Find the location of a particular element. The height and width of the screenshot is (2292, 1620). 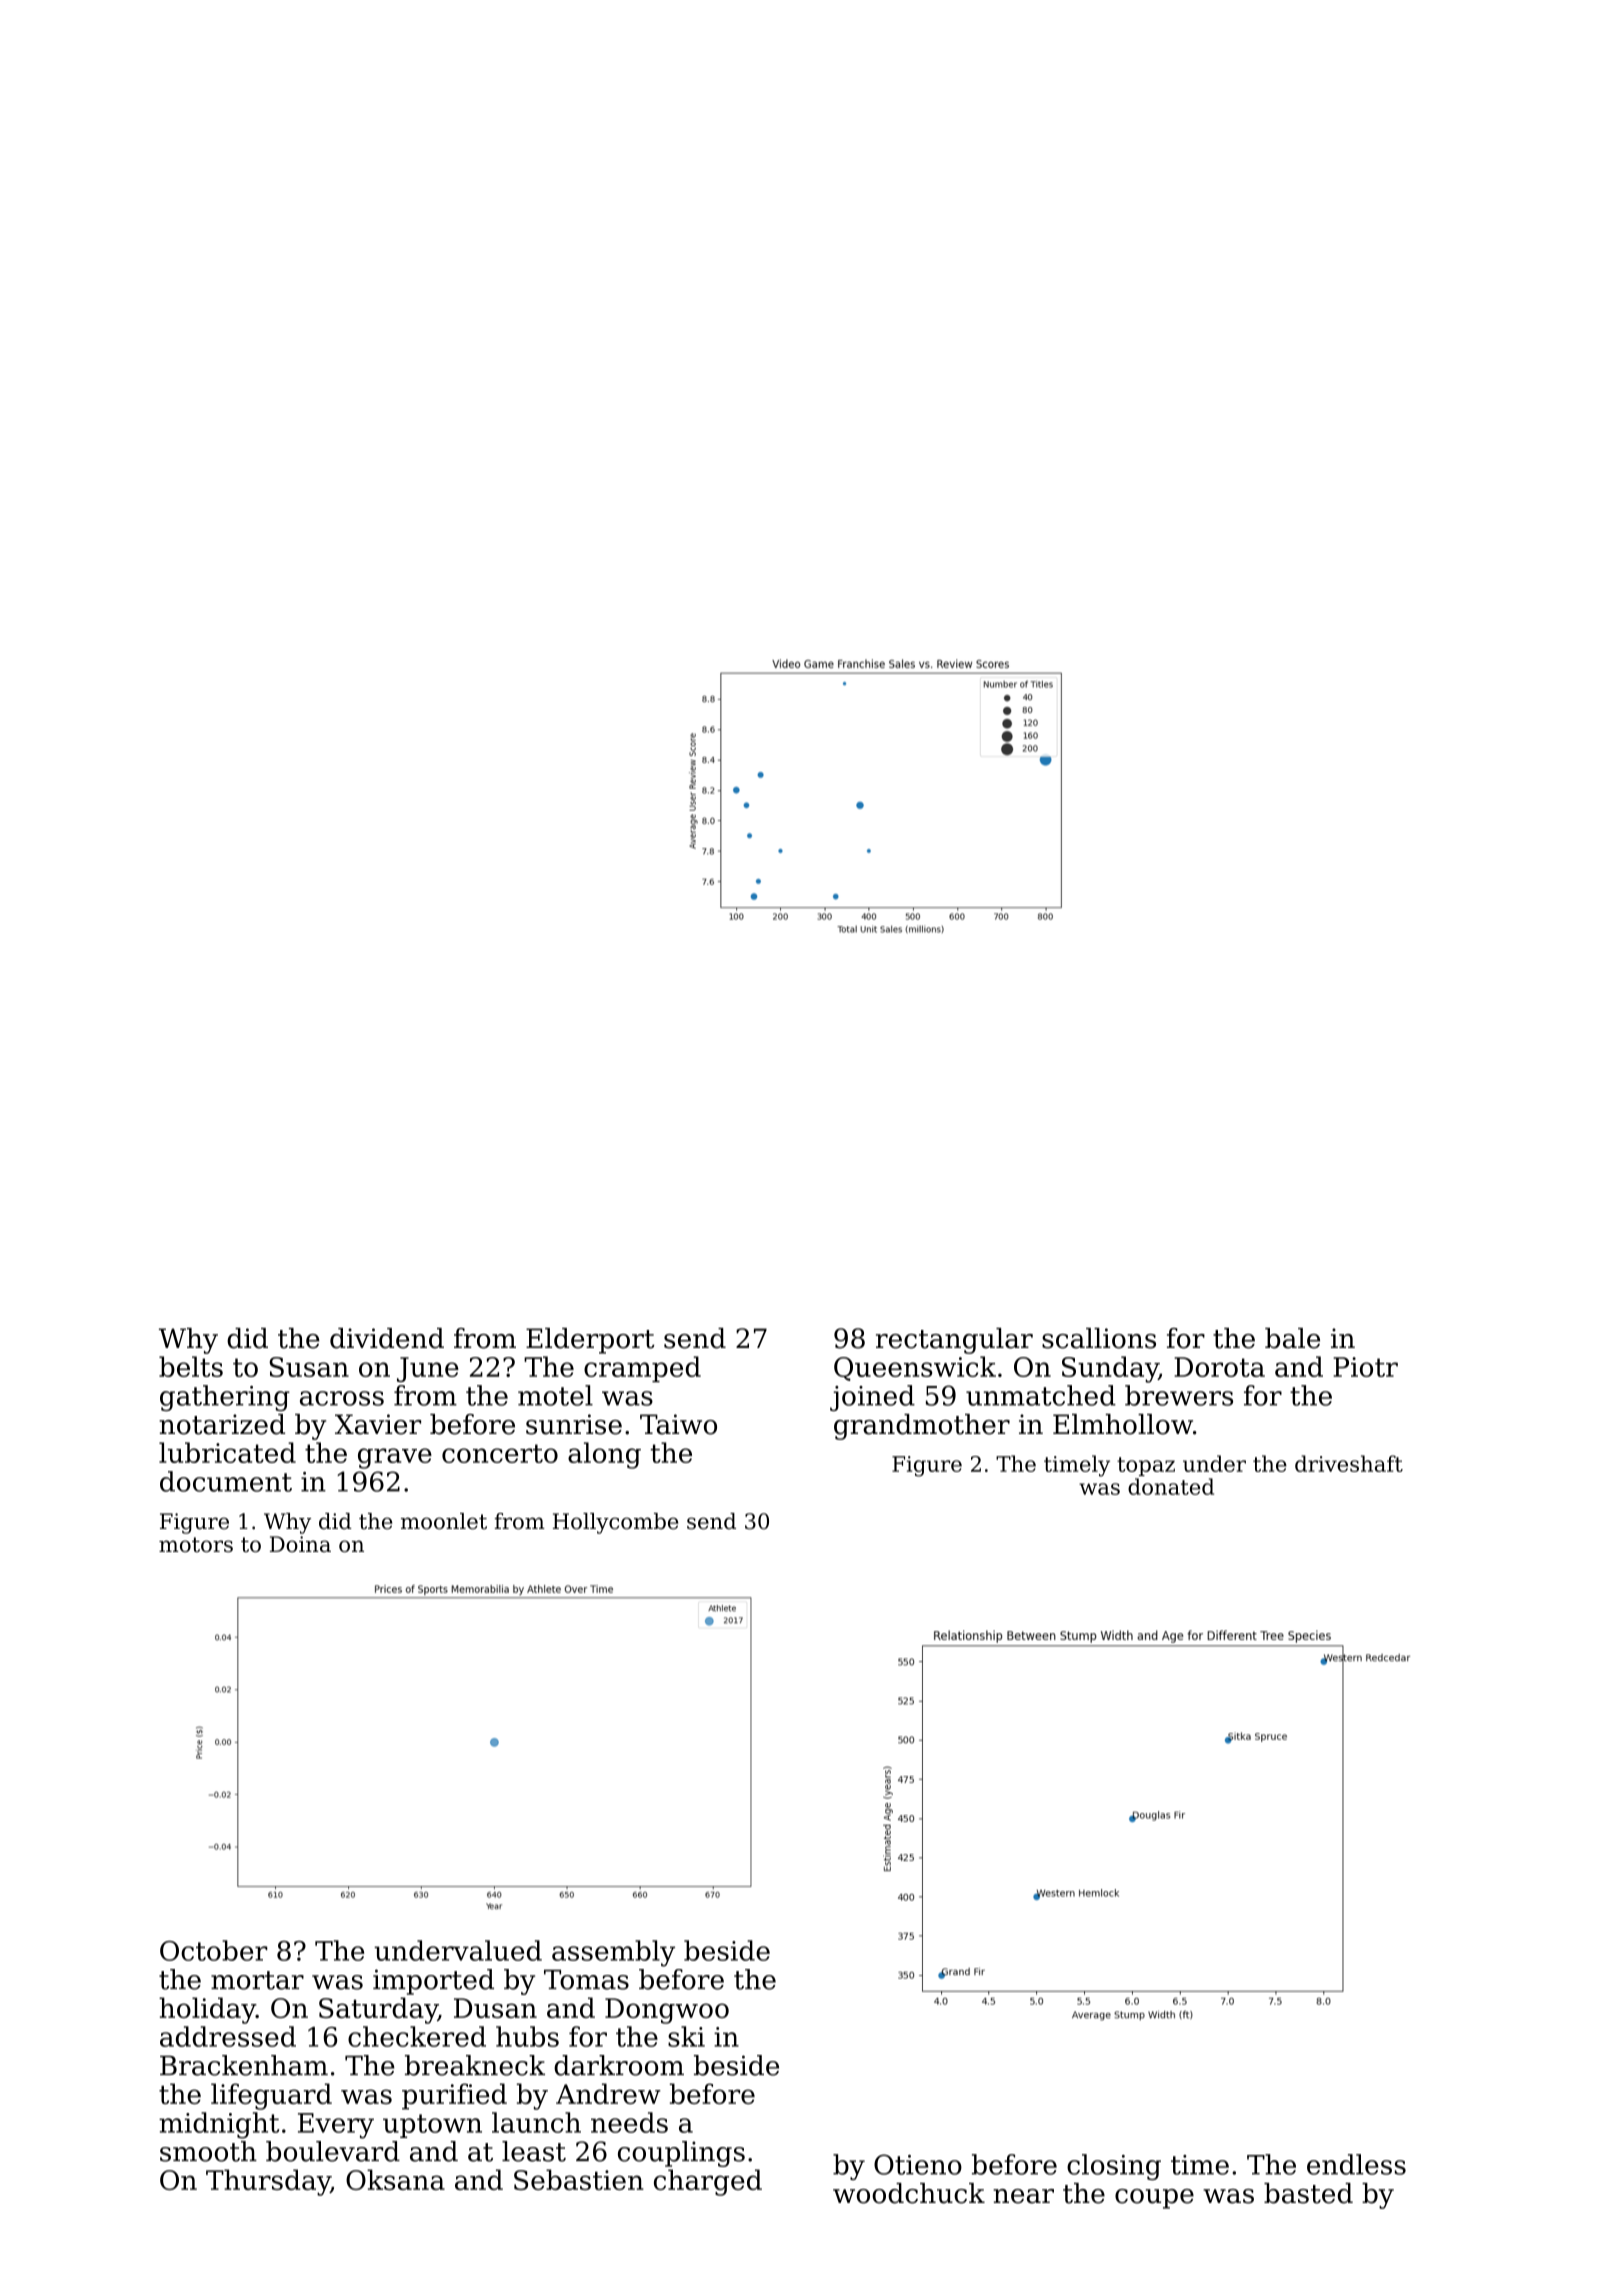

notarized is located at coordinates (222, 1424).
